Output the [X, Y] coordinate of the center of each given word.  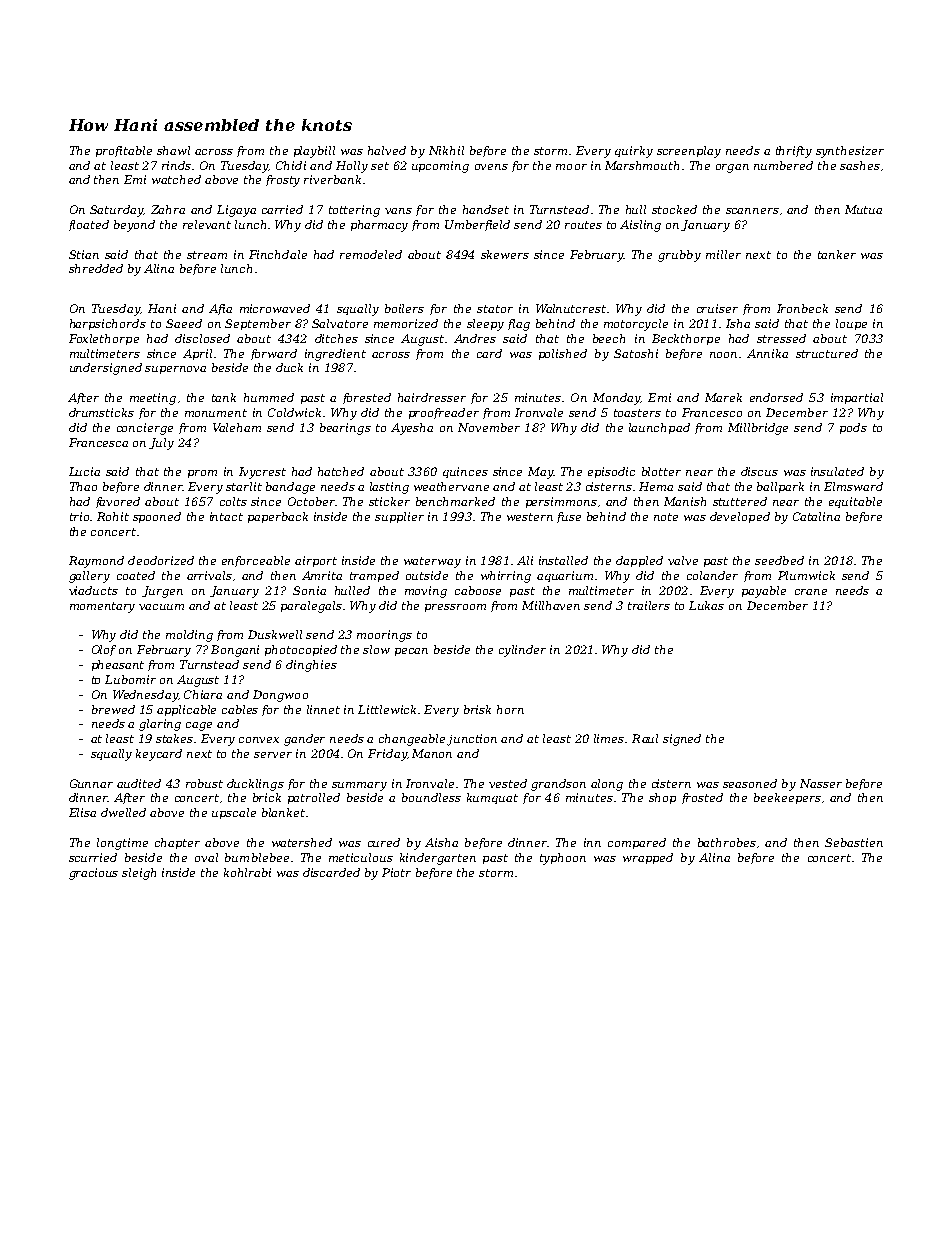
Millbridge [758, 429]
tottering [354, 211]
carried [282, 209]
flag [519, 325]
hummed [269, 397]
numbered [783, 165]
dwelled [123, 812]
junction [472, 740]
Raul [645, 738]
